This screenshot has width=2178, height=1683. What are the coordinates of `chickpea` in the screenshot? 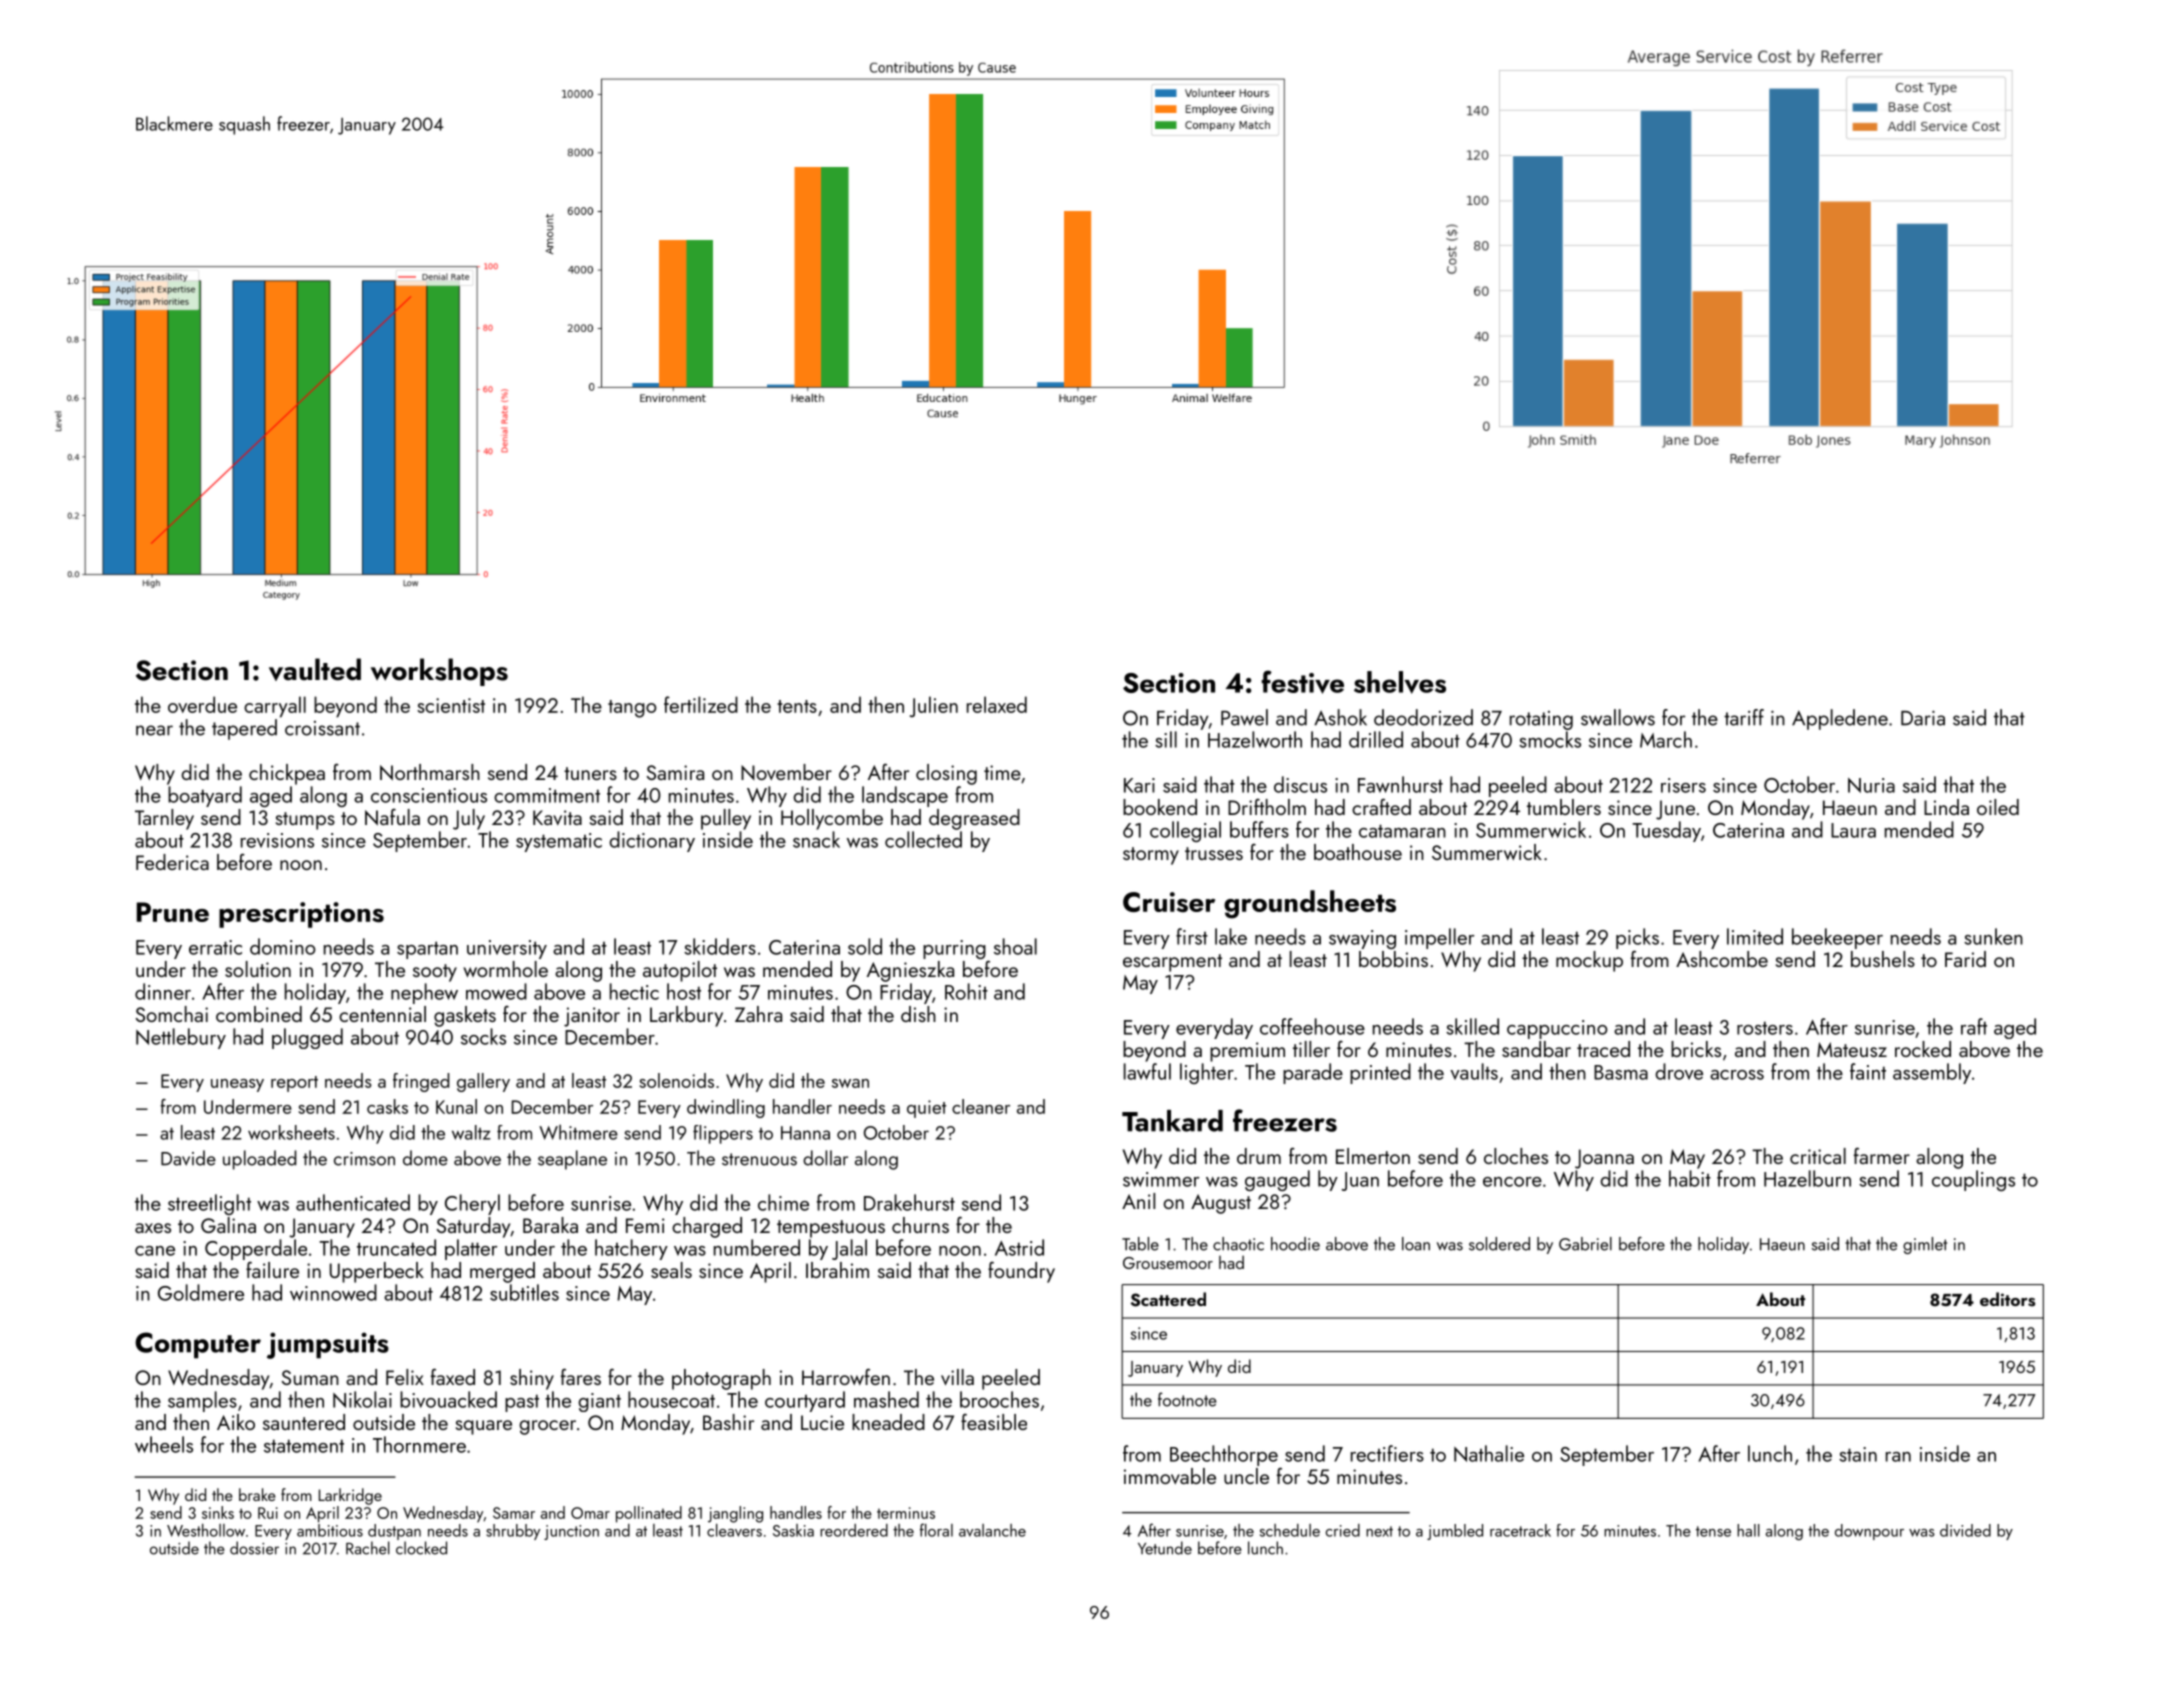 It's located at (287, 774).
